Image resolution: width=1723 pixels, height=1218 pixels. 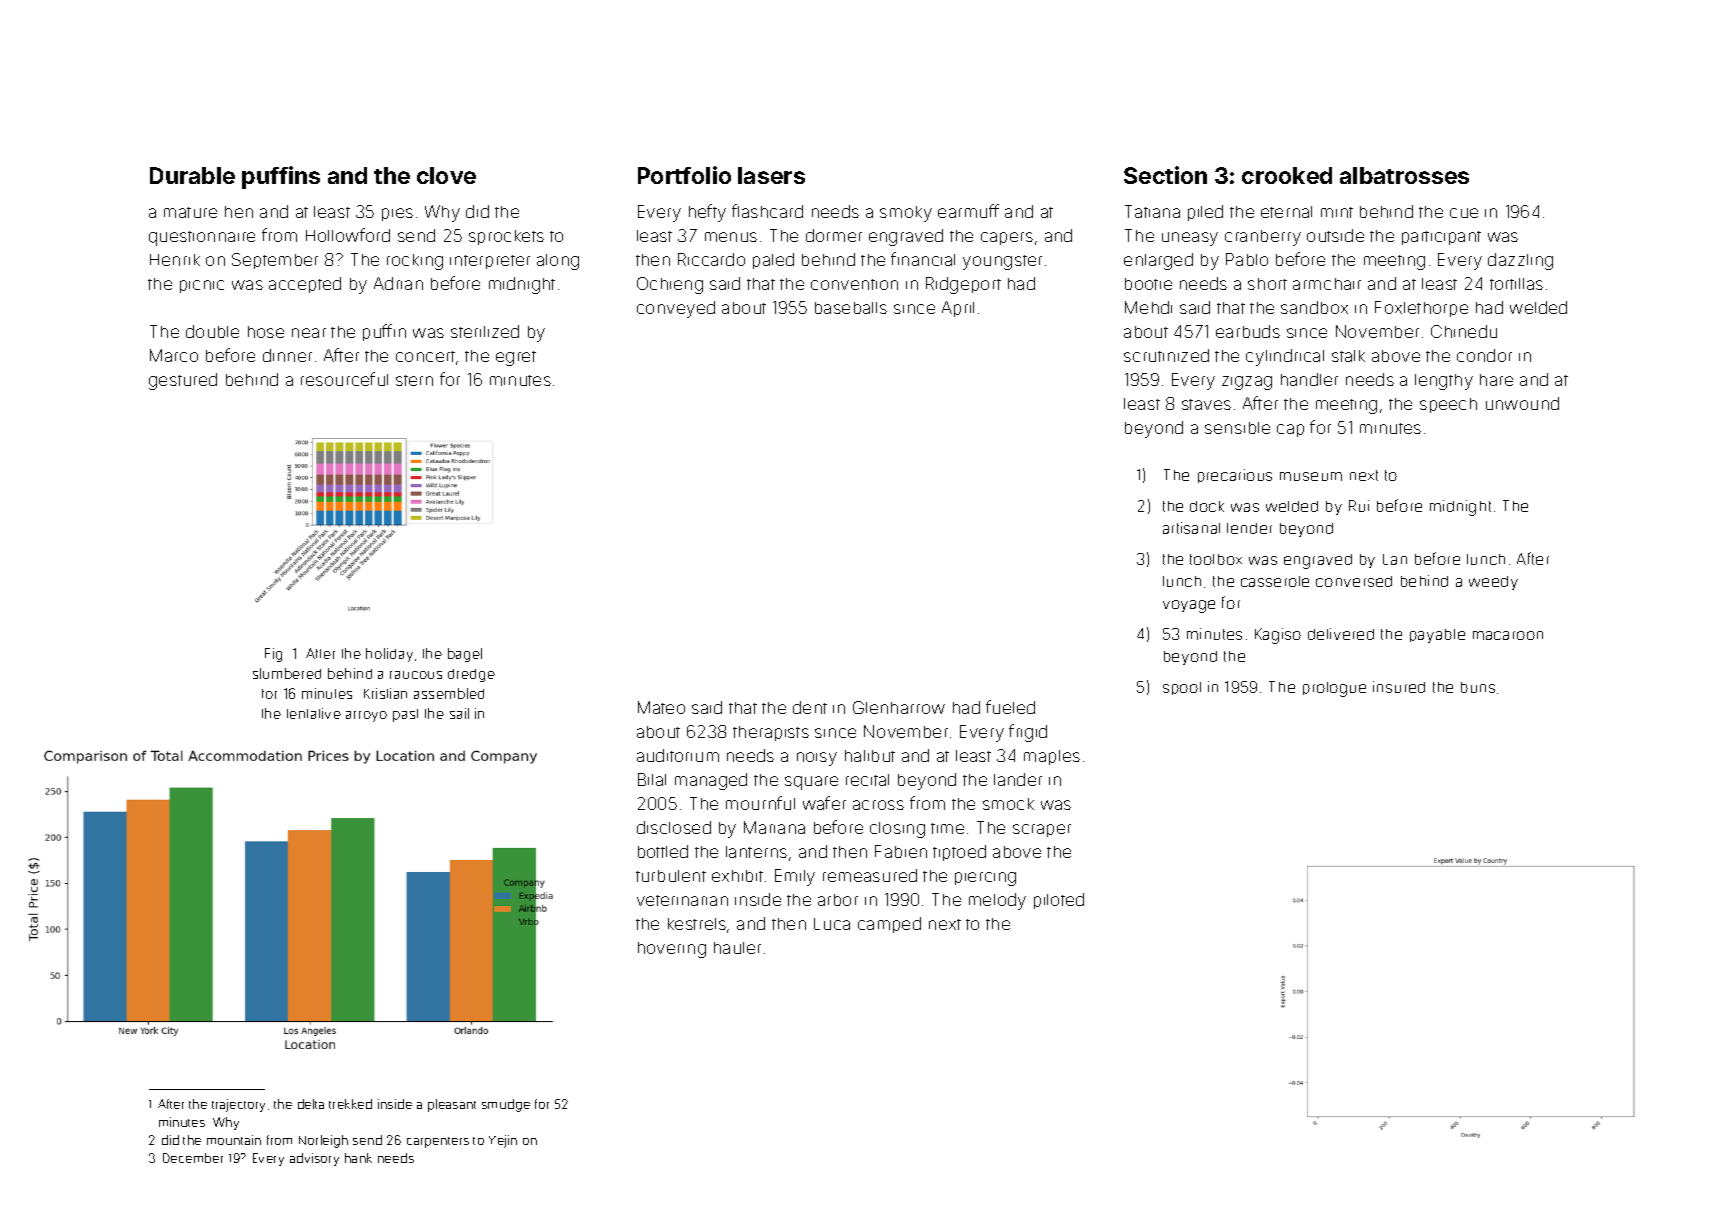 What do you see at coordinates (212, 331) in the document?
I see `double` at bounding box center [212, 331].
